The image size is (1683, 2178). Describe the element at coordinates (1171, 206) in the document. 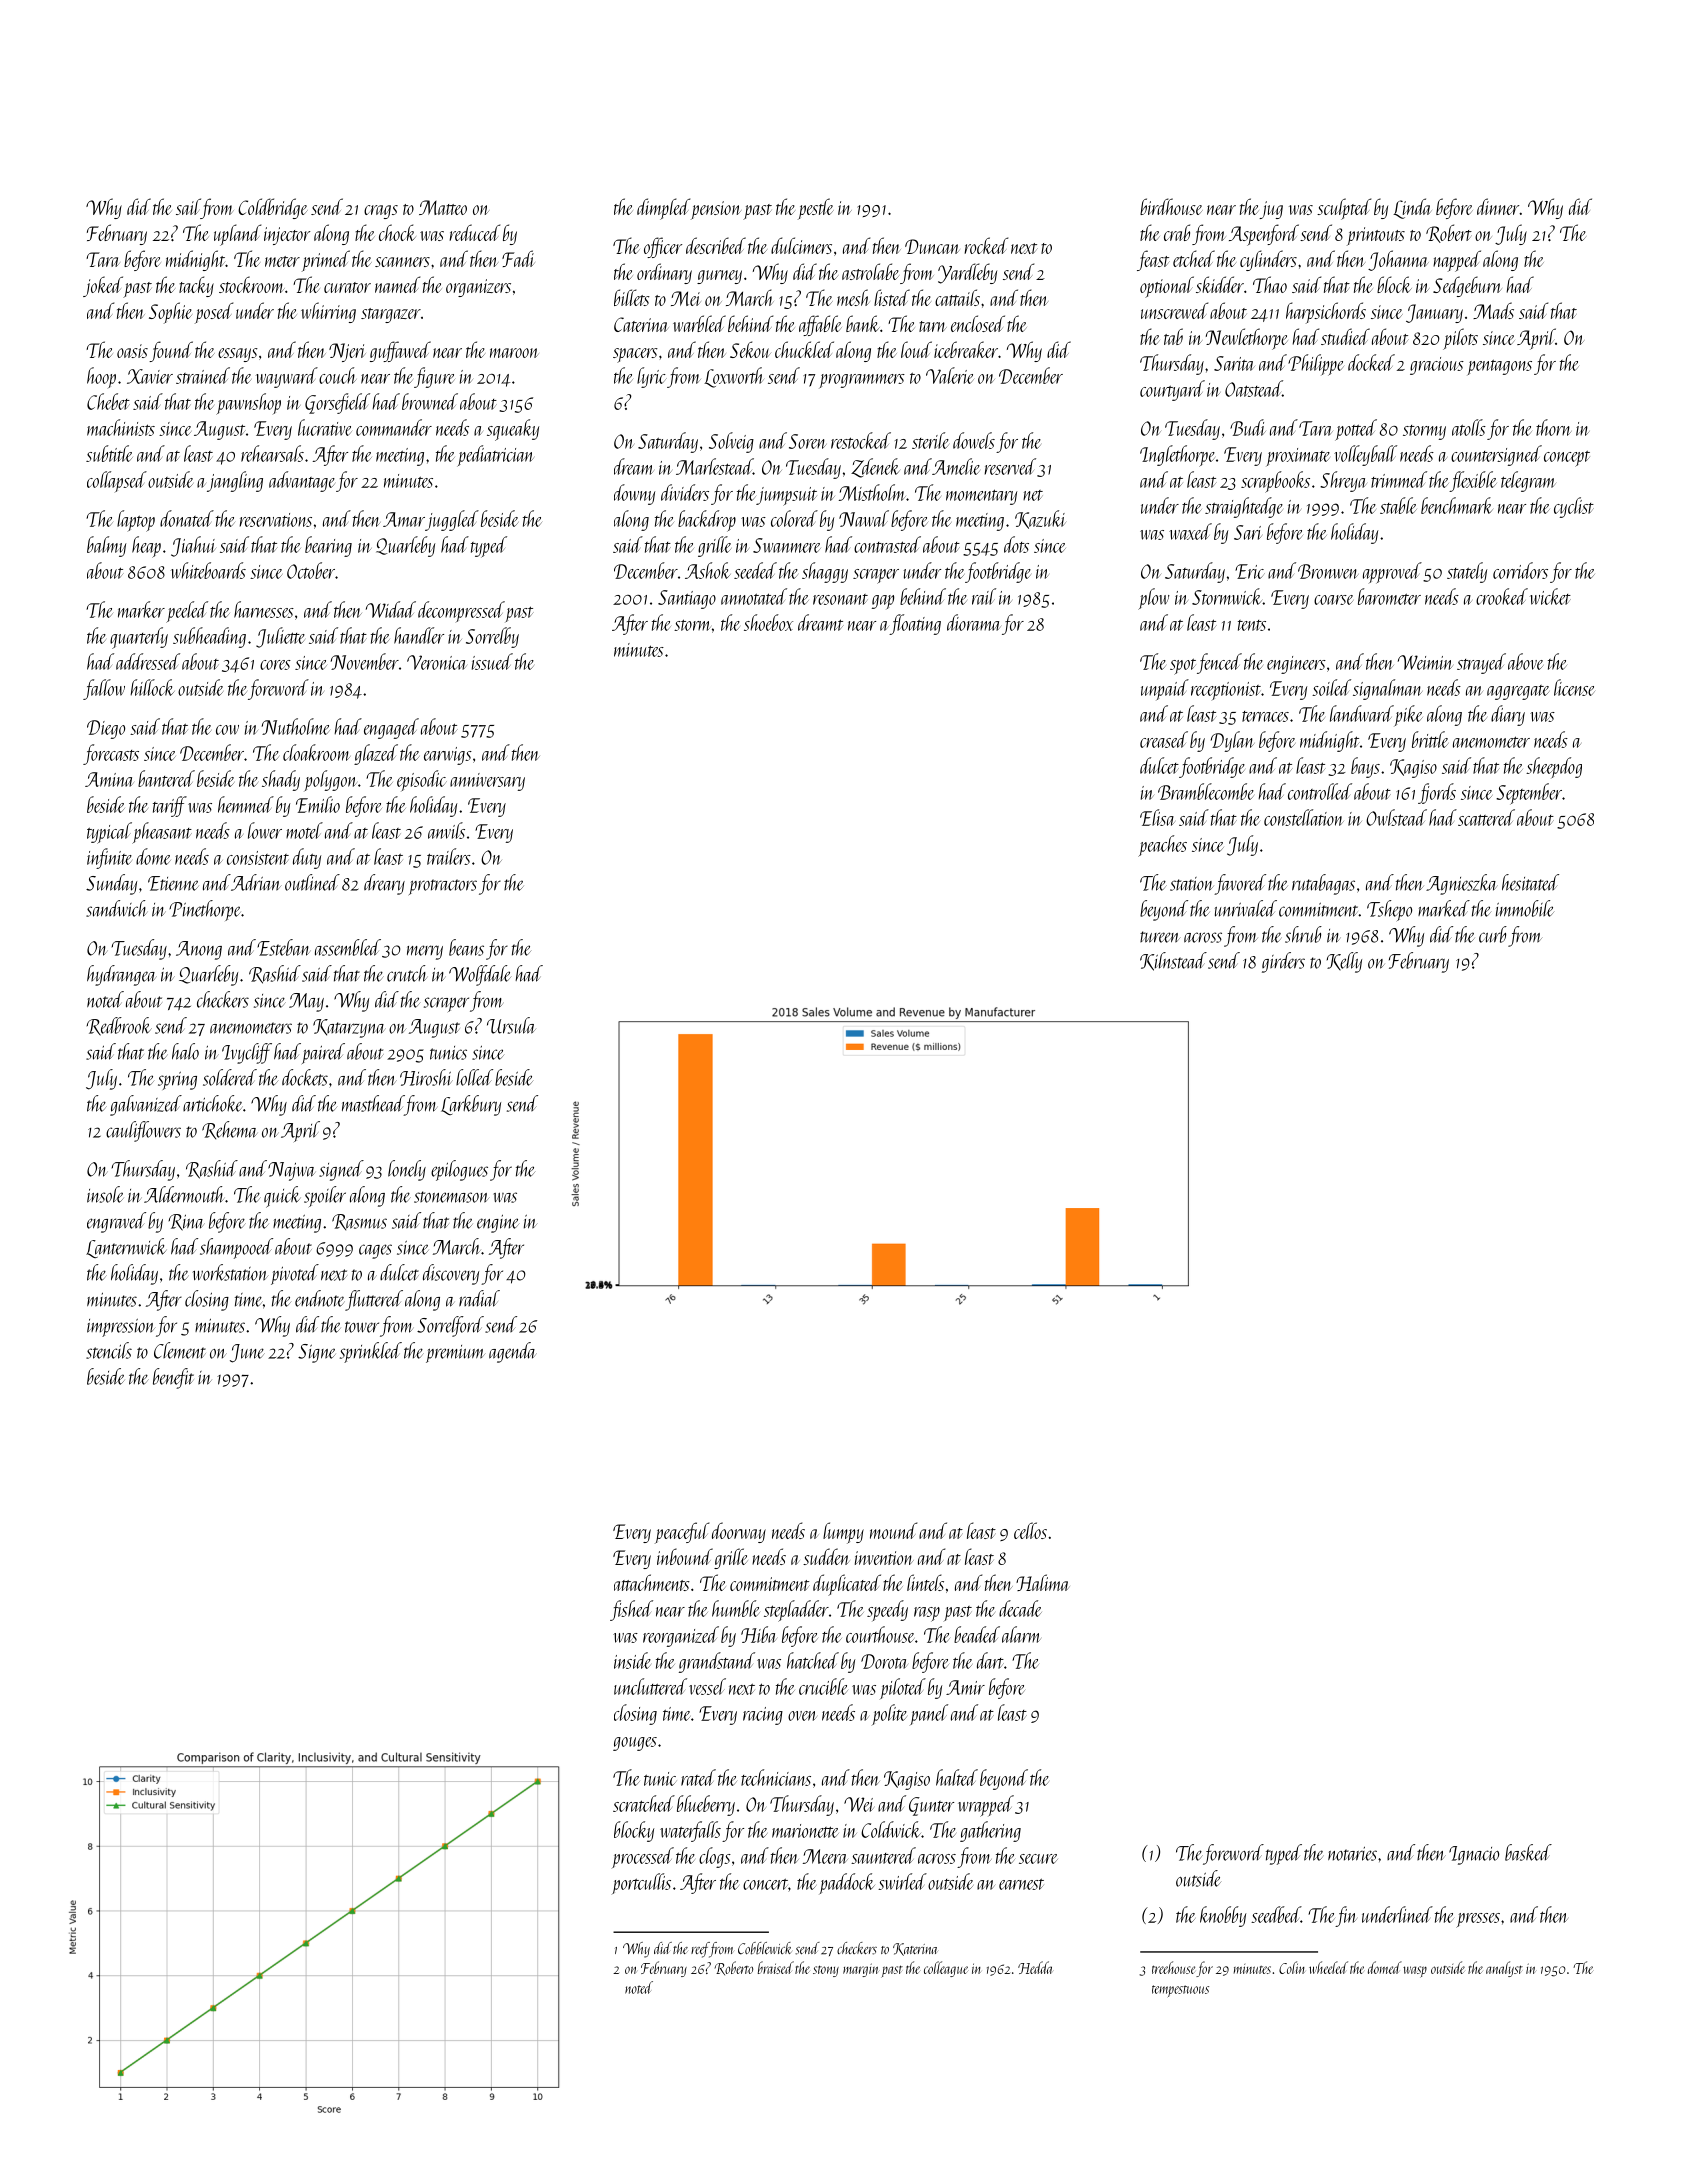

I see `birdhouse` at that location.
